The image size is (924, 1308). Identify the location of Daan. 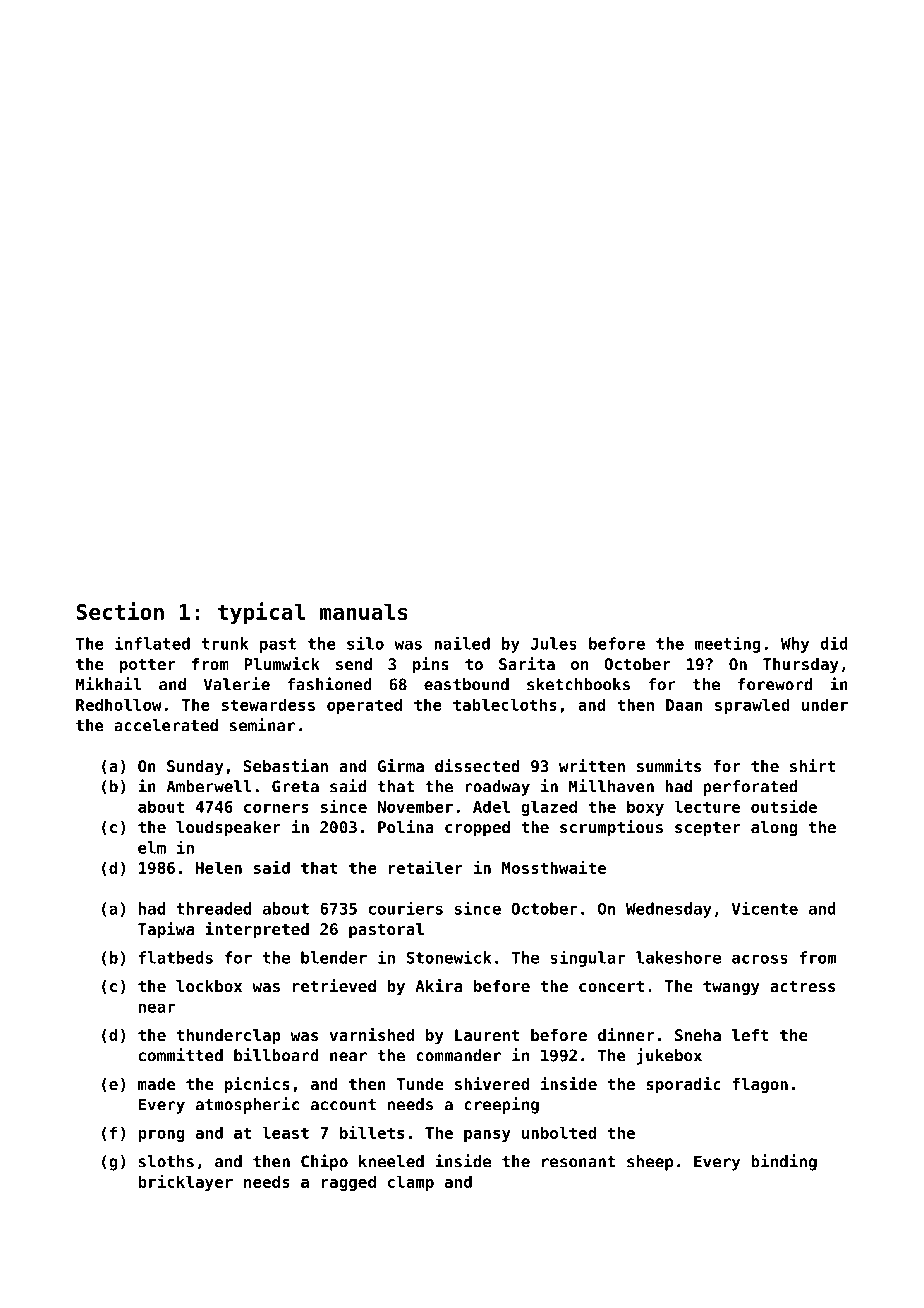
(684, 705).
